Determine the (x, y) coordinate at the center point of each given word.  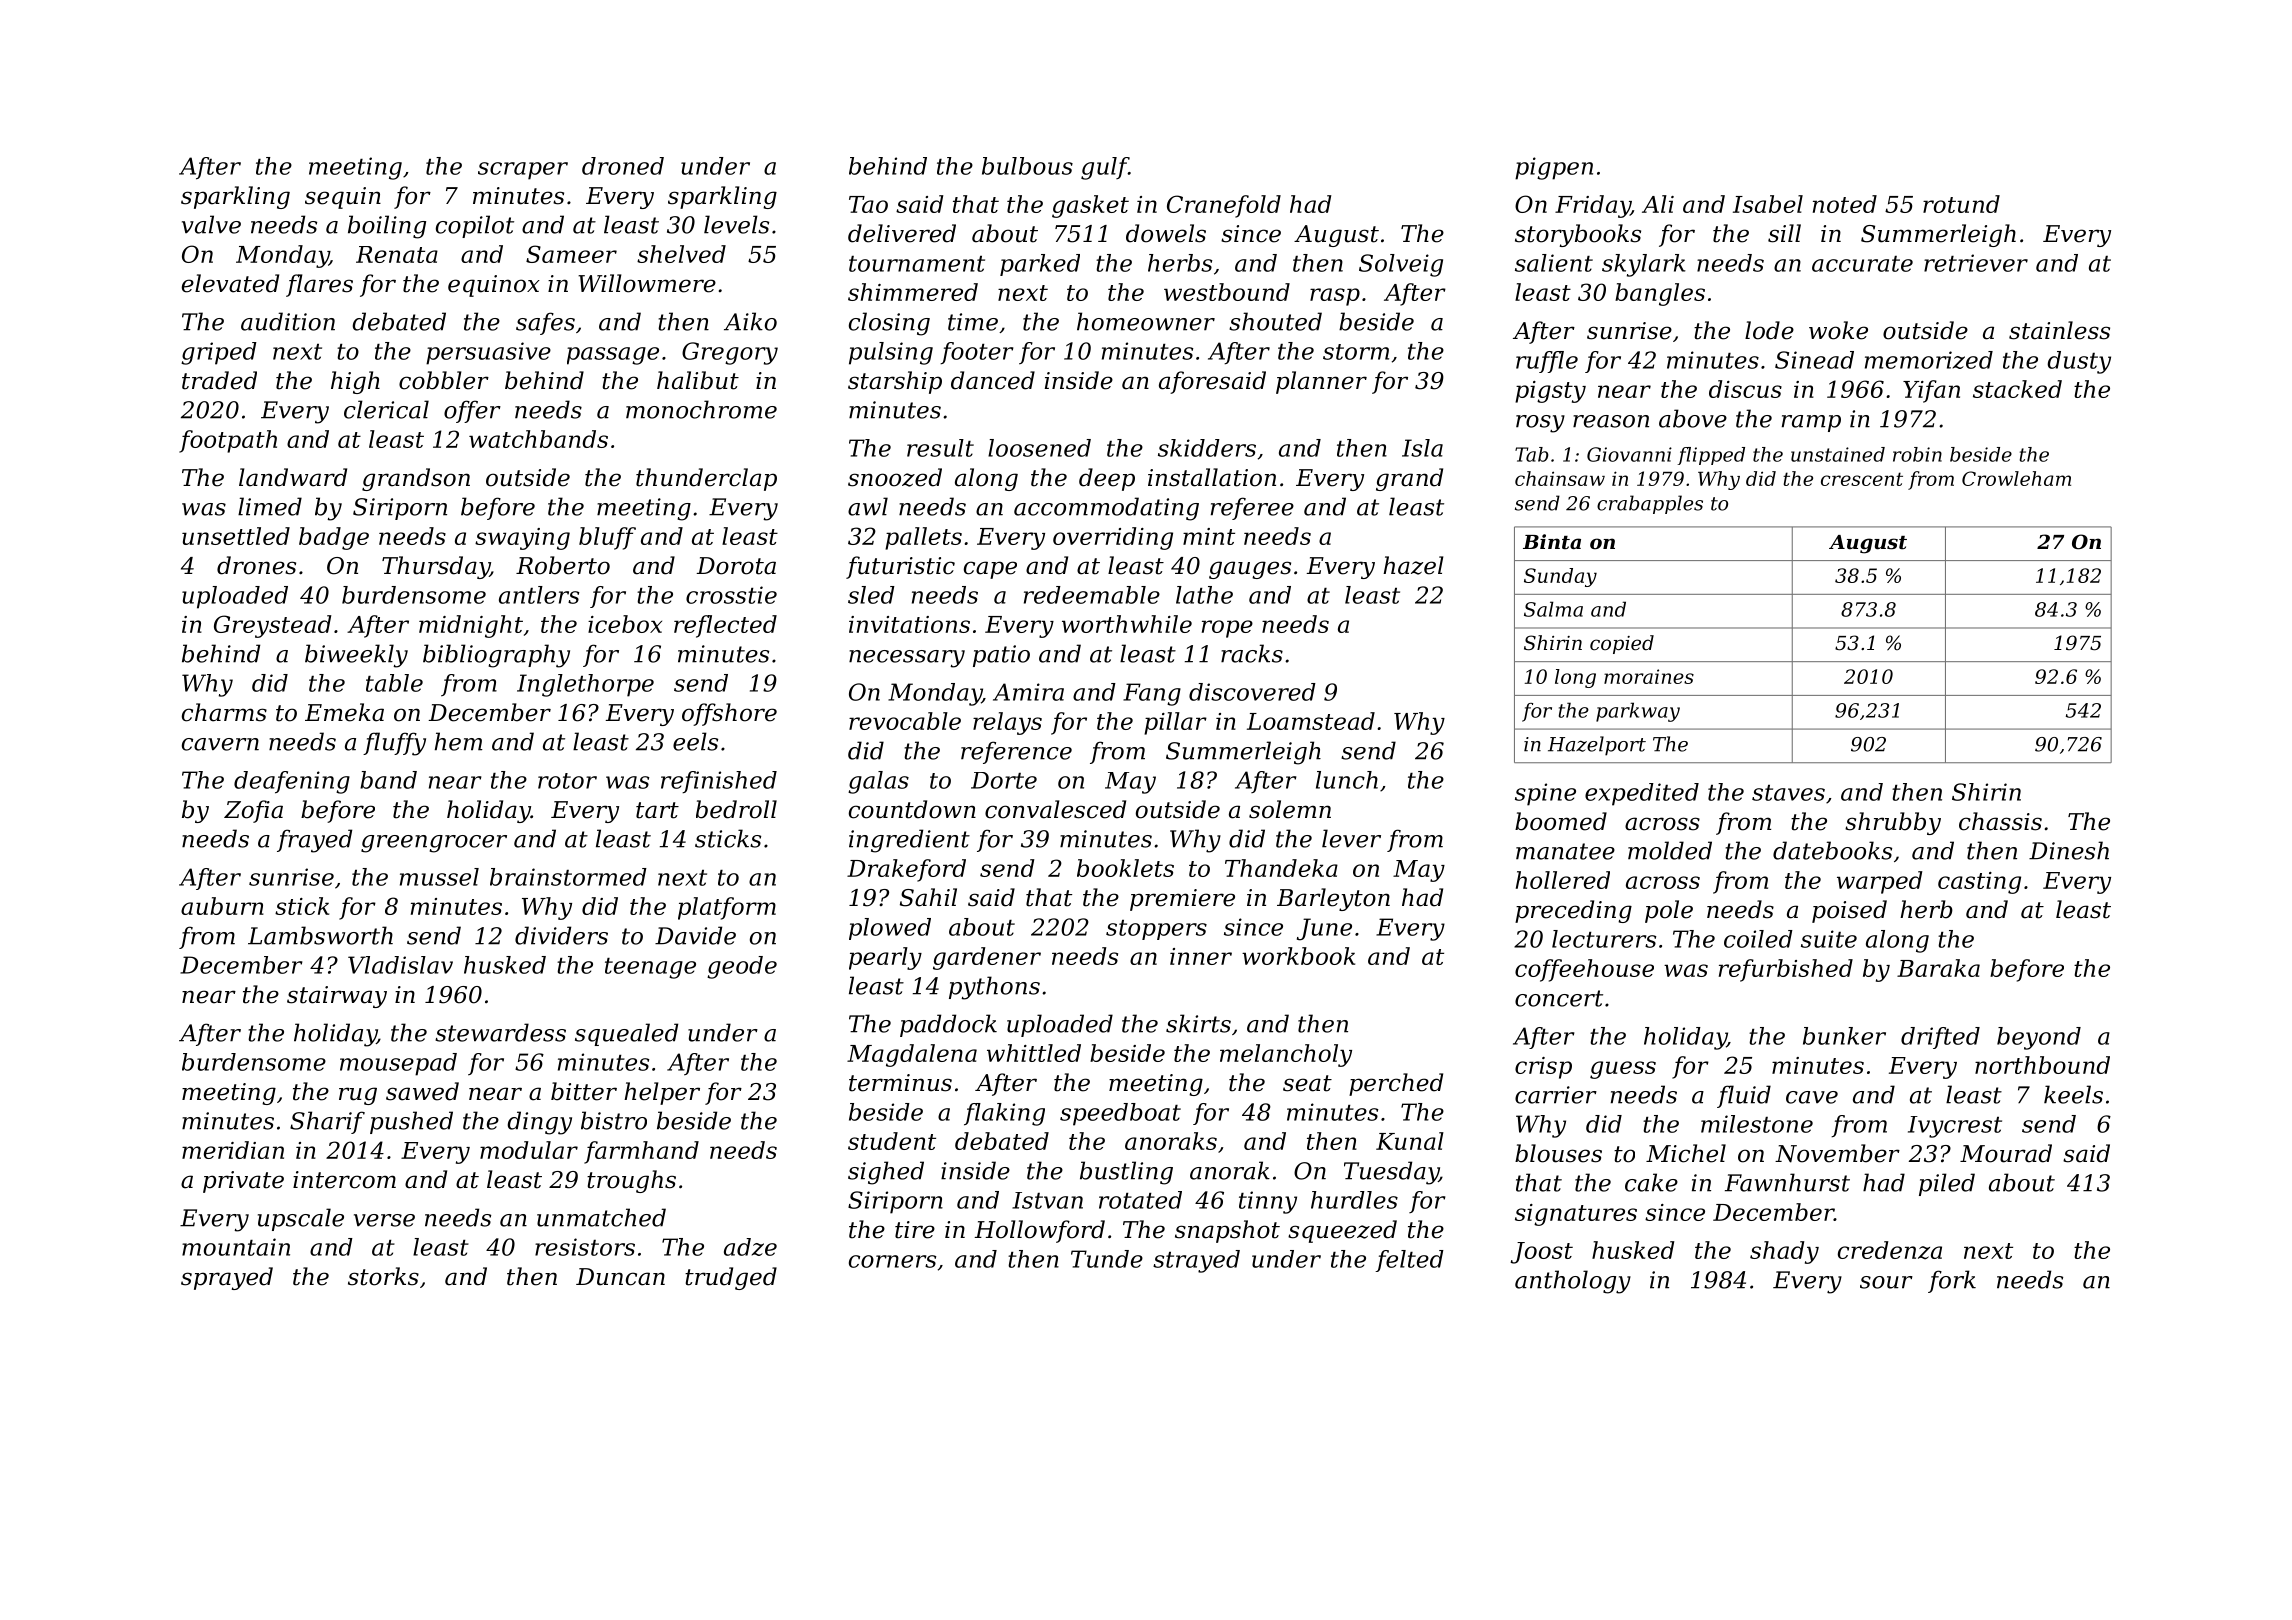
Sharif (327, 1122)
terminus (900, 1083)
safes (545, 323)
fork (1952, 1281)
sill (1784, 233)
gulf (1105, 168)
